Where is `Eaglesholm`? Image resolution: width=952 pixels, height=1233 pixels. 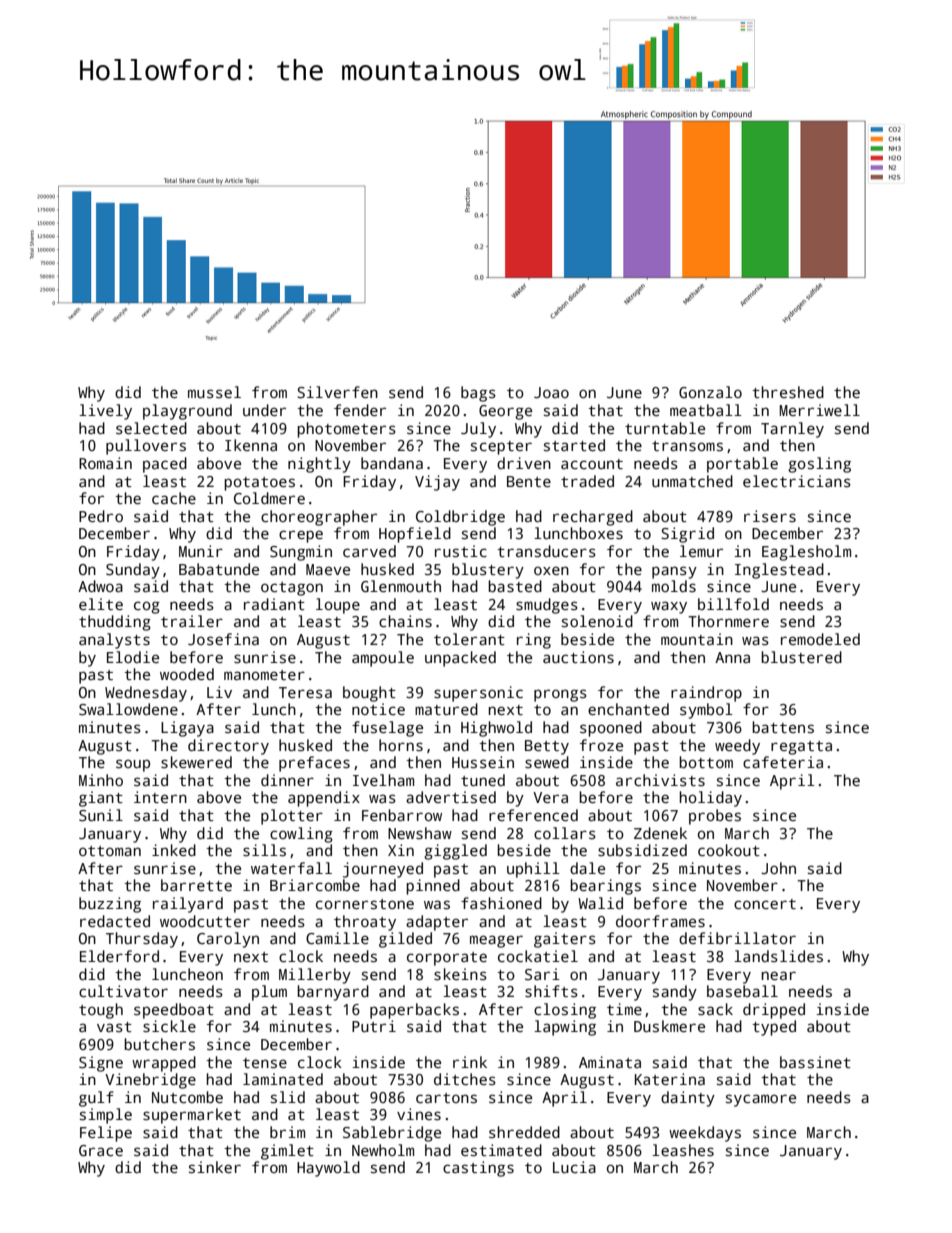
Eaglesholm is located at coordinates (806, 553).
